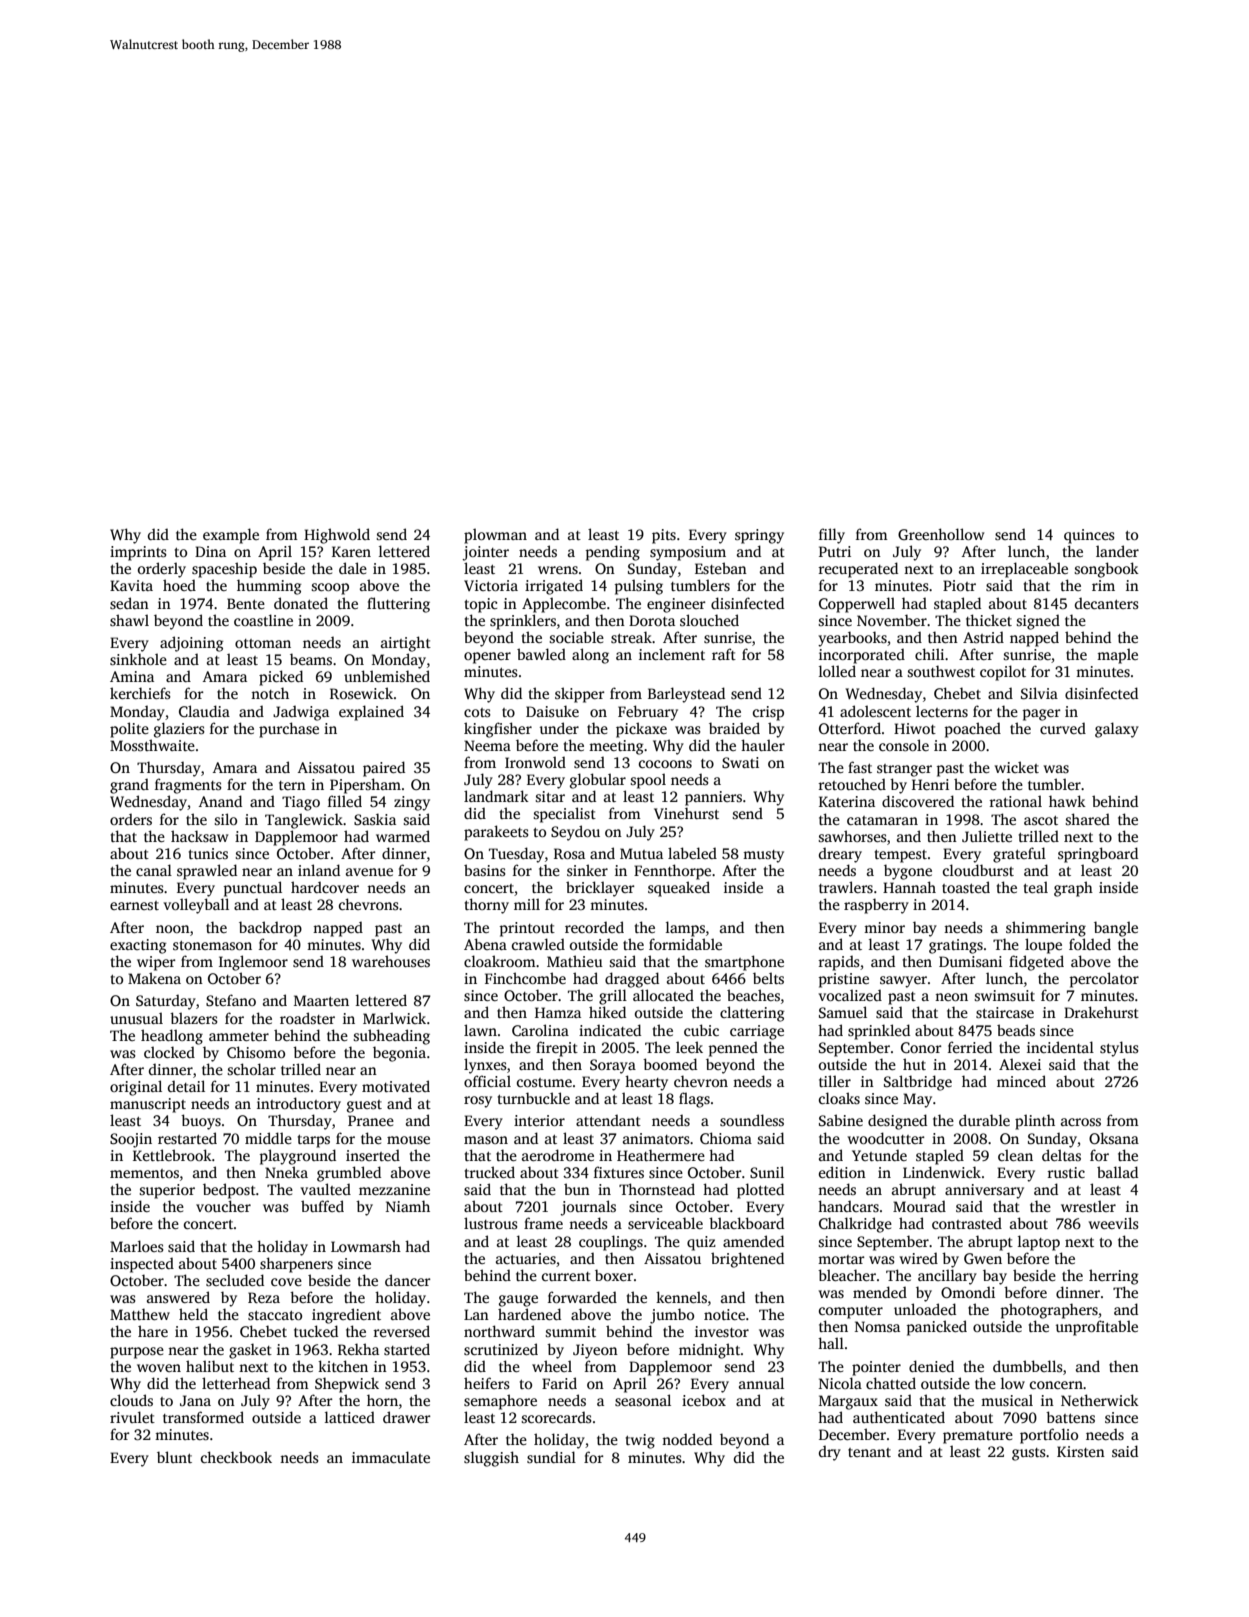 Image resolution: width=1249 pixels, height=1617 pixels. I want to click on checkbook, so click(236, 1457).
